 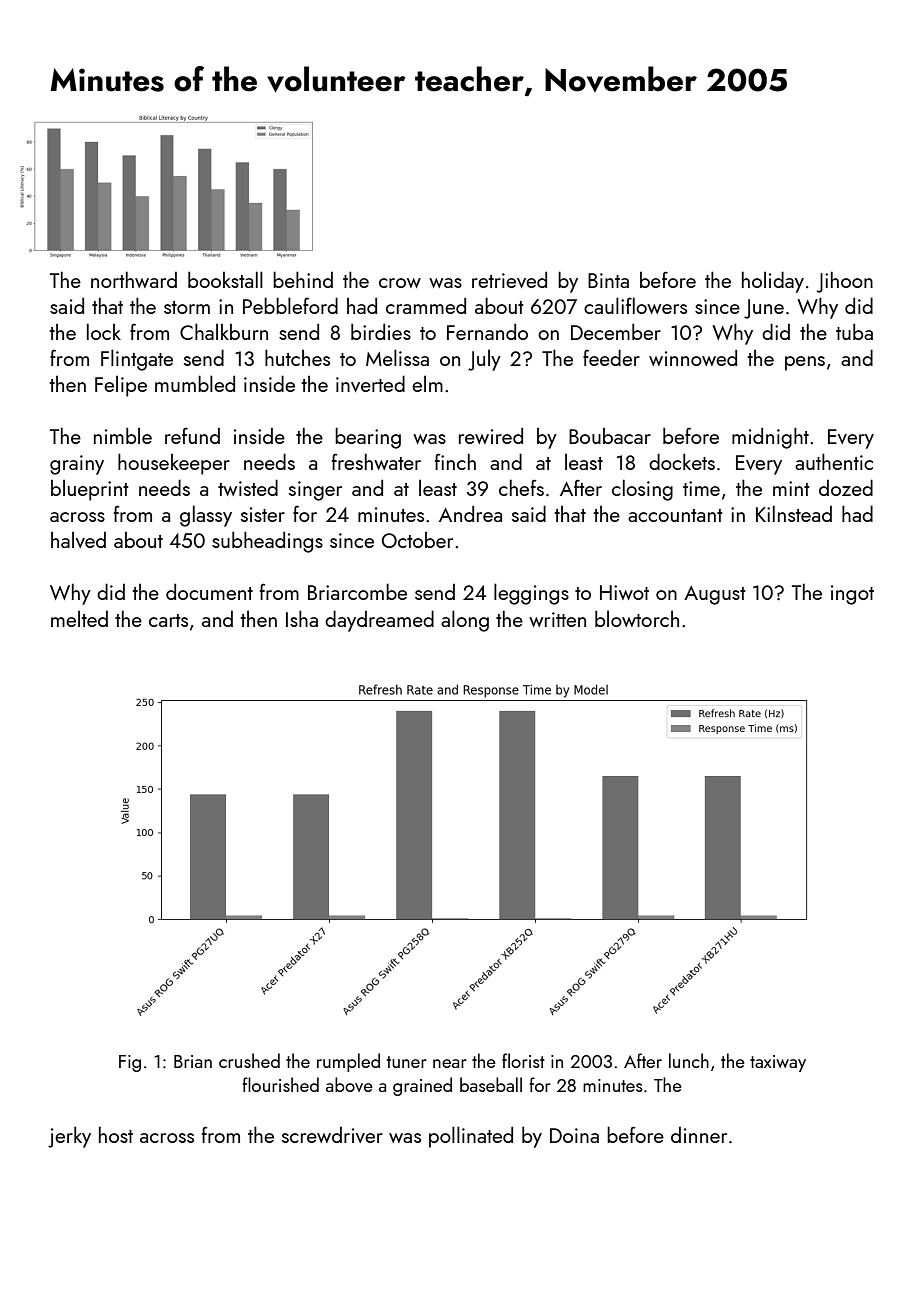 I want to click on Melissa, so click(x=397, y=357).
